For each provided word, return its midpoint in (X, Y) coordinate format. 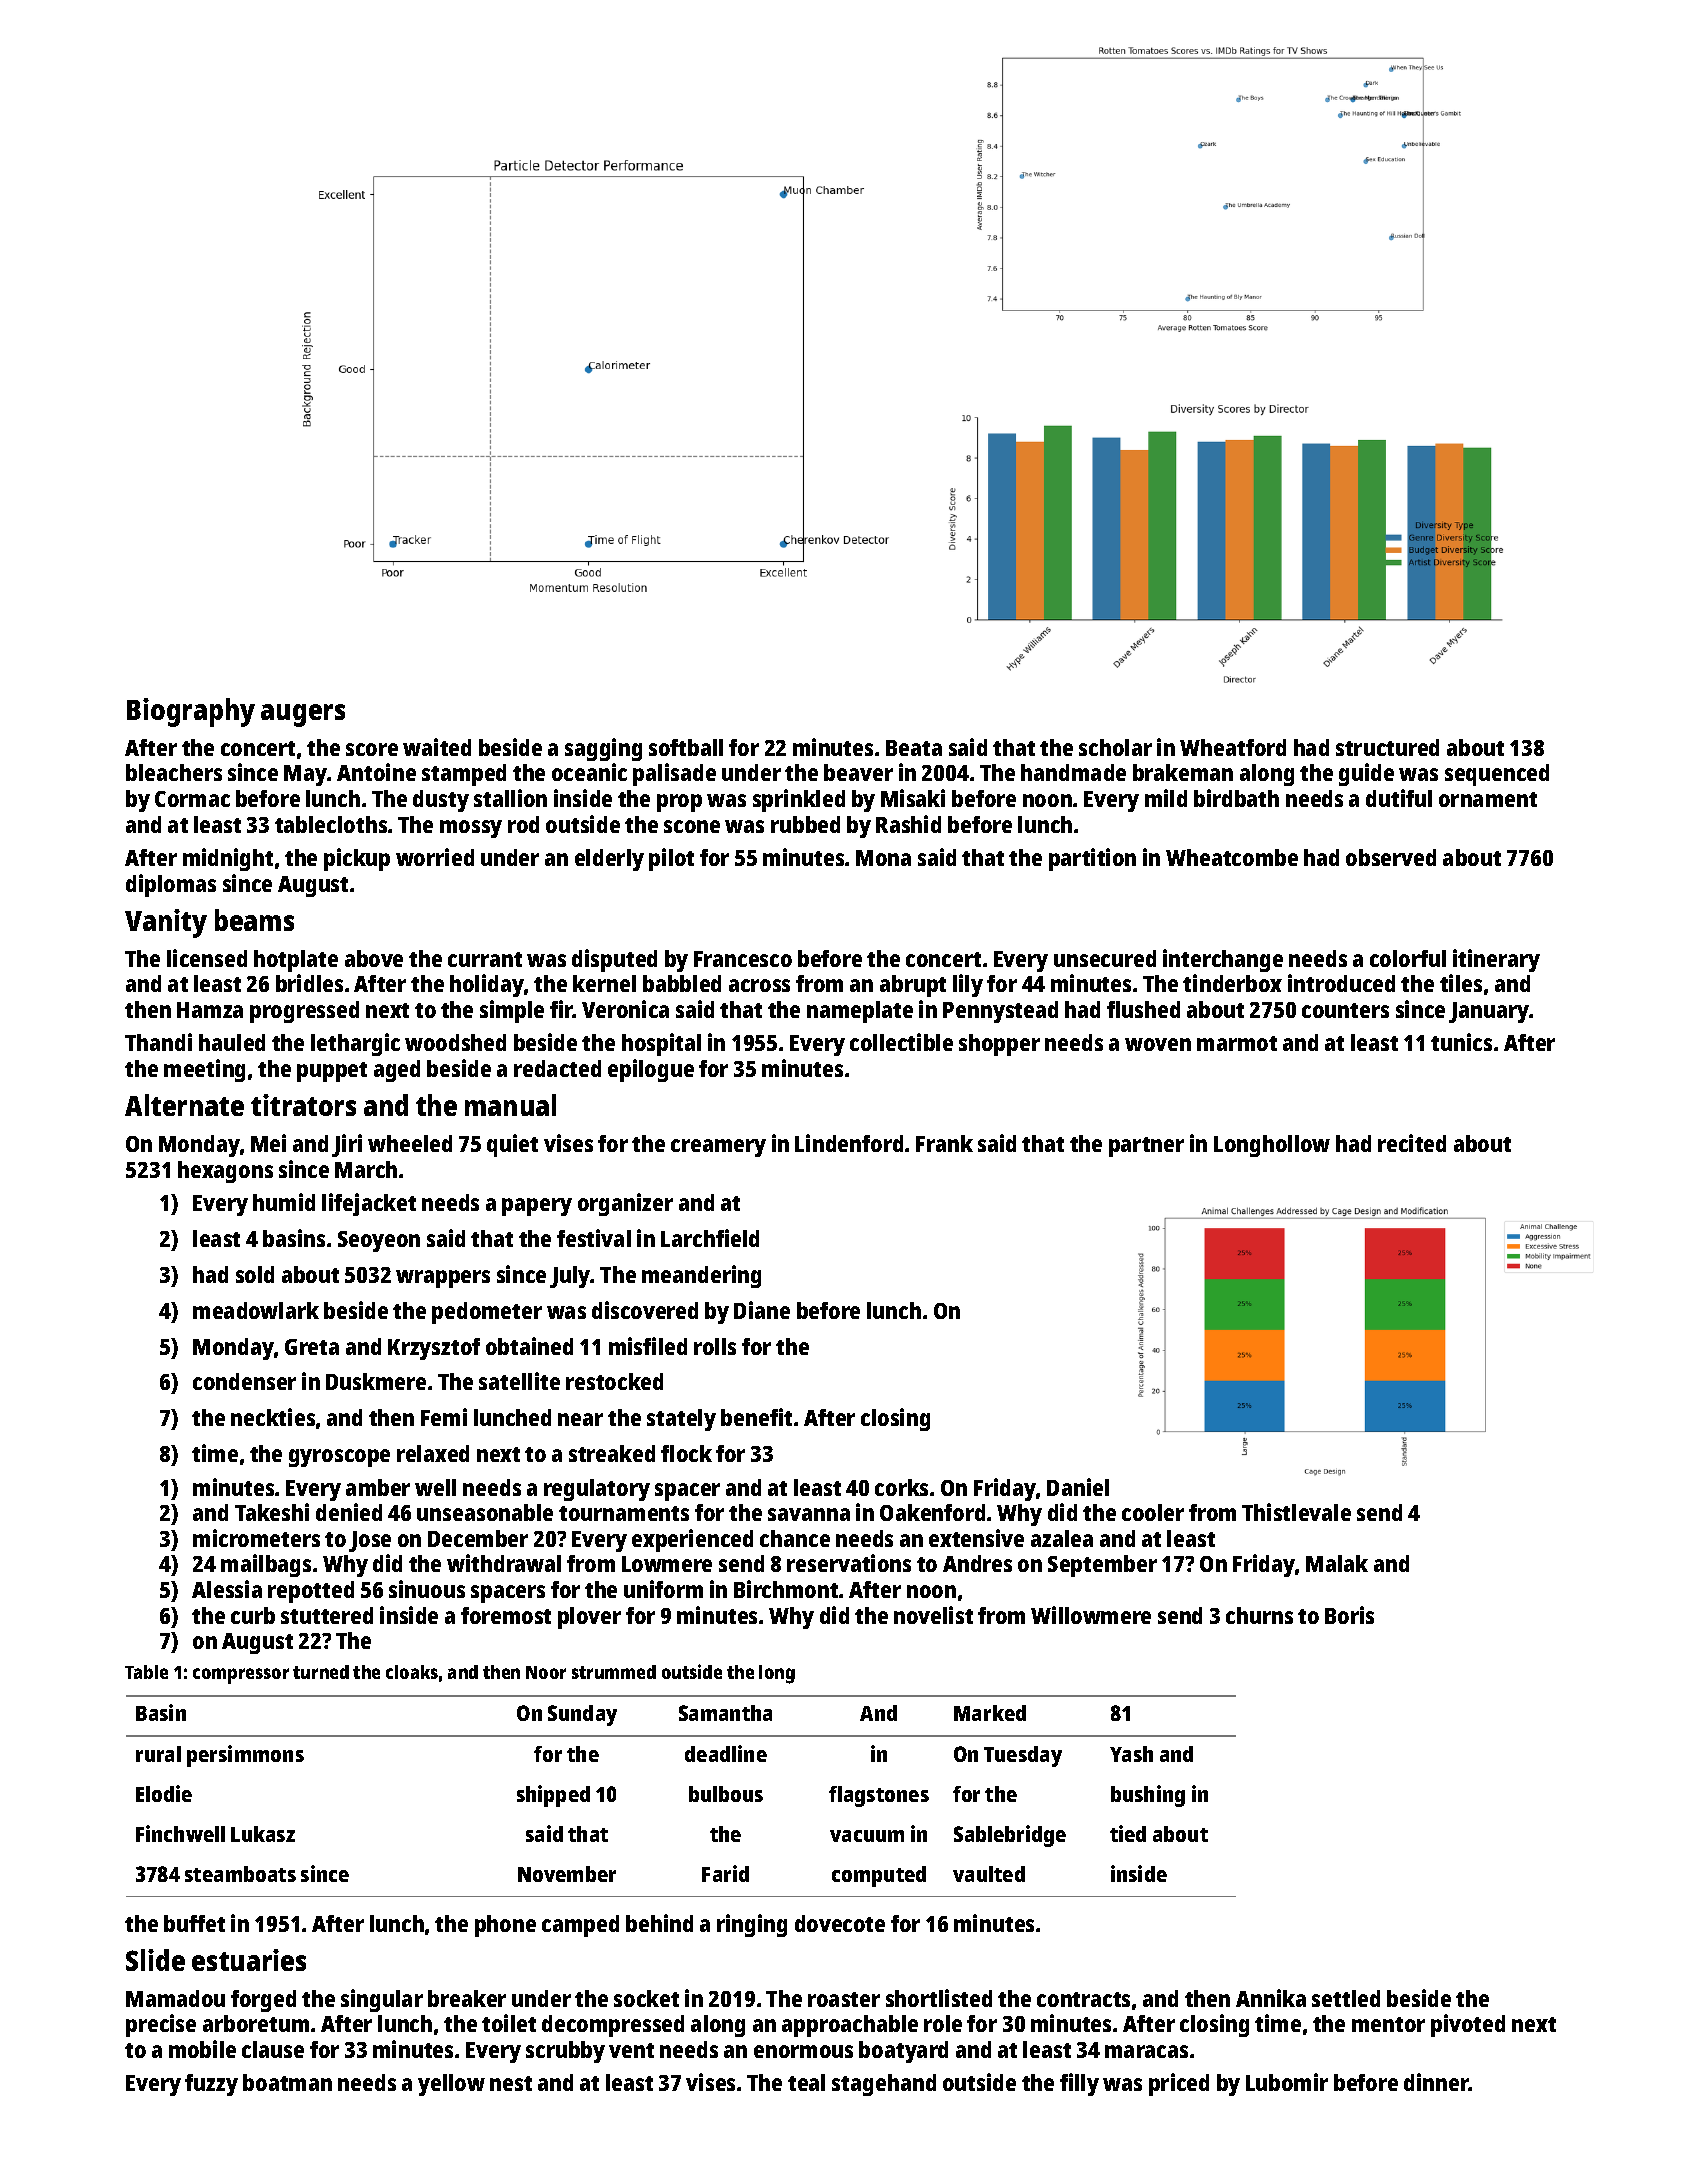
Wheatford (1233, 747)
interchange (1223, 960)
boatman (287, 2082)
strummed (614, 1672)
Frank (944, 1143)
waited (437, 747)
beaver (858, 772)
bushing (1148, 1796)
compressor (241, 1676)
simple (512, 1011)
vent (631, 2050)
